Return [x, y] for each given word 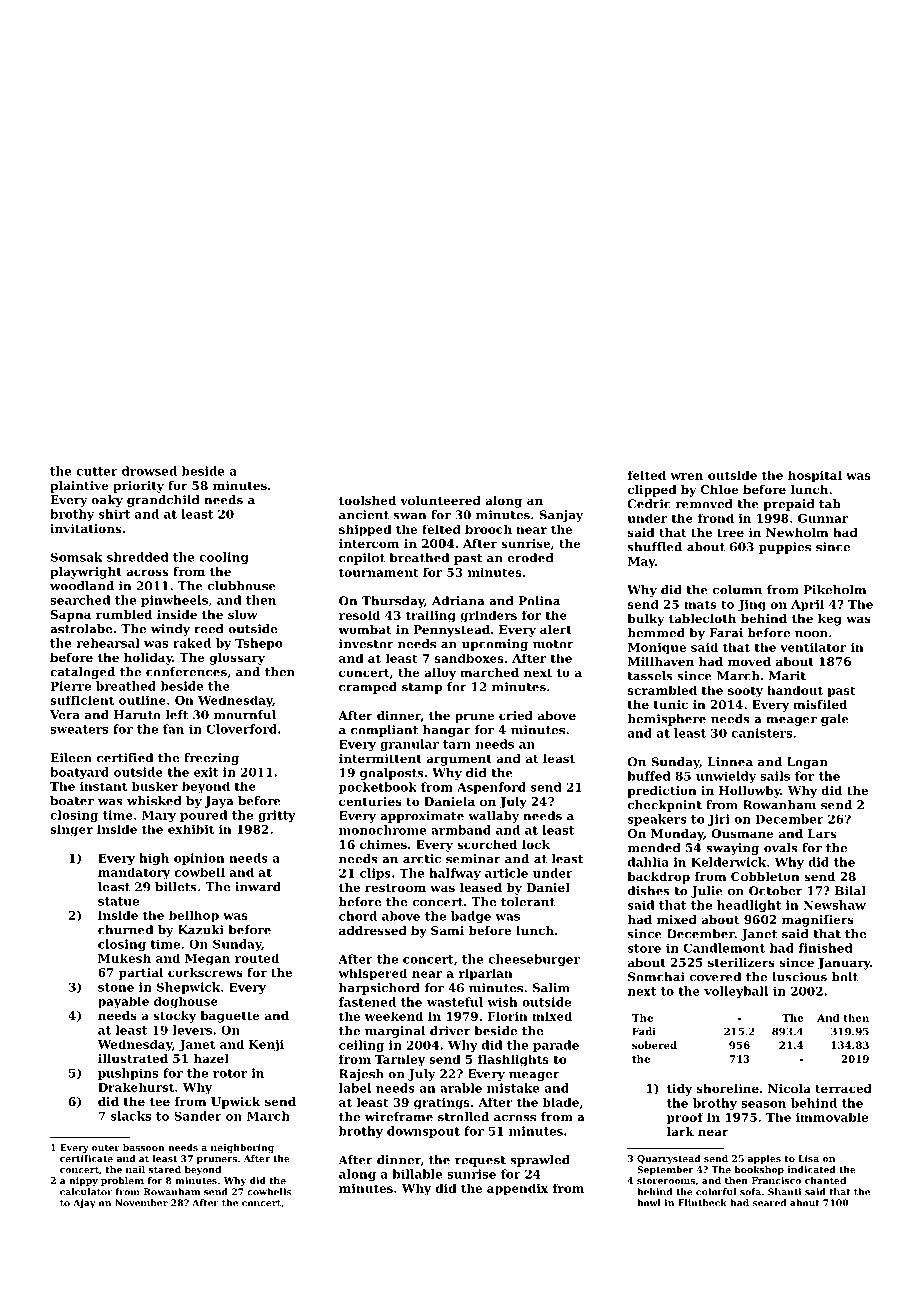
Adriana [458, 601]
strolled [463, 1117]
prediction [662, 792]
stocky [174, 1017]
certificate [86, 1158]
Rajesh [361, 1075]
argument [459, 760]
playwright [86, 573]
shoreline [728, 1088]
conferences [186, 672]
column [737, 590]
